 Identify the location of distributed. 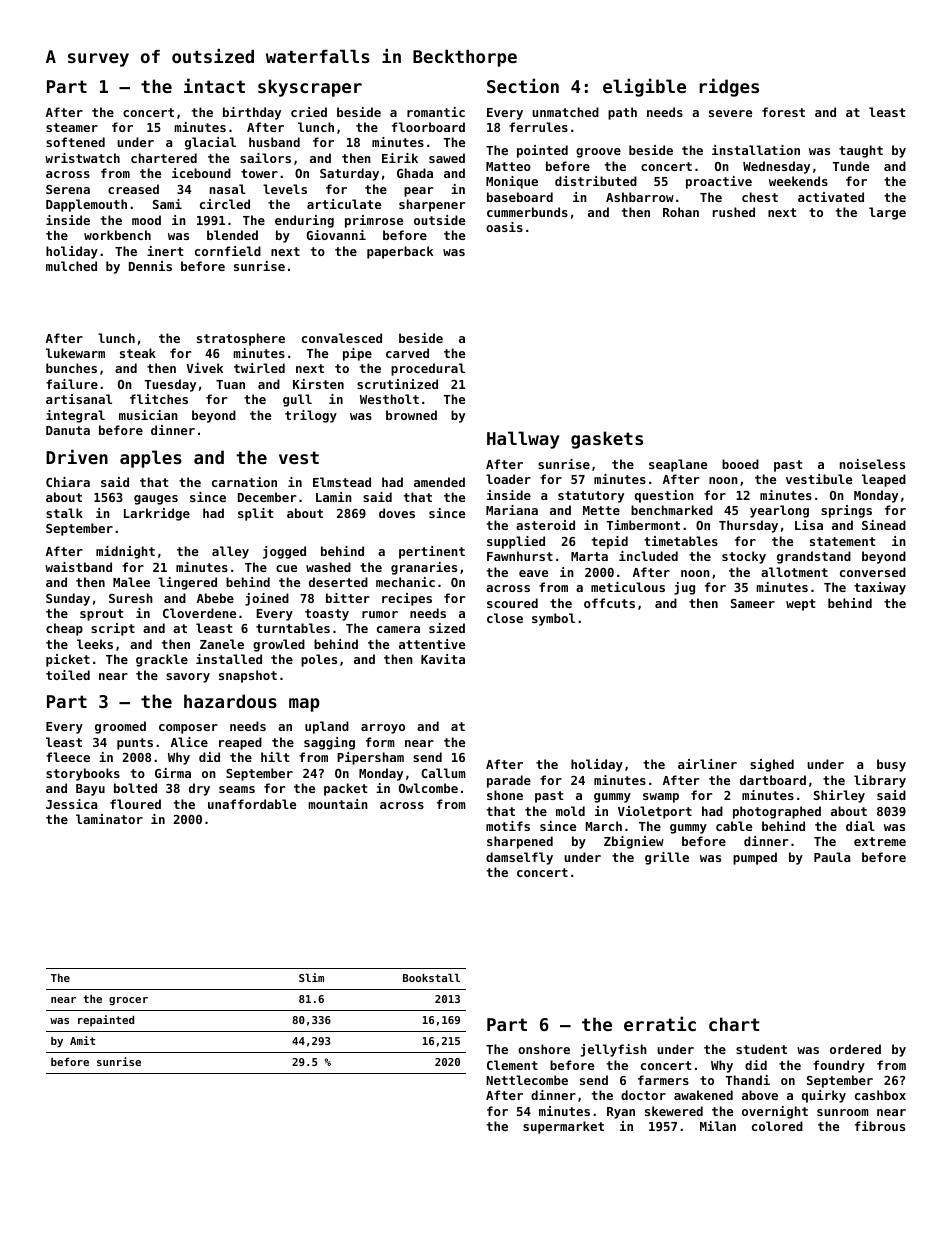
(596, 181).
